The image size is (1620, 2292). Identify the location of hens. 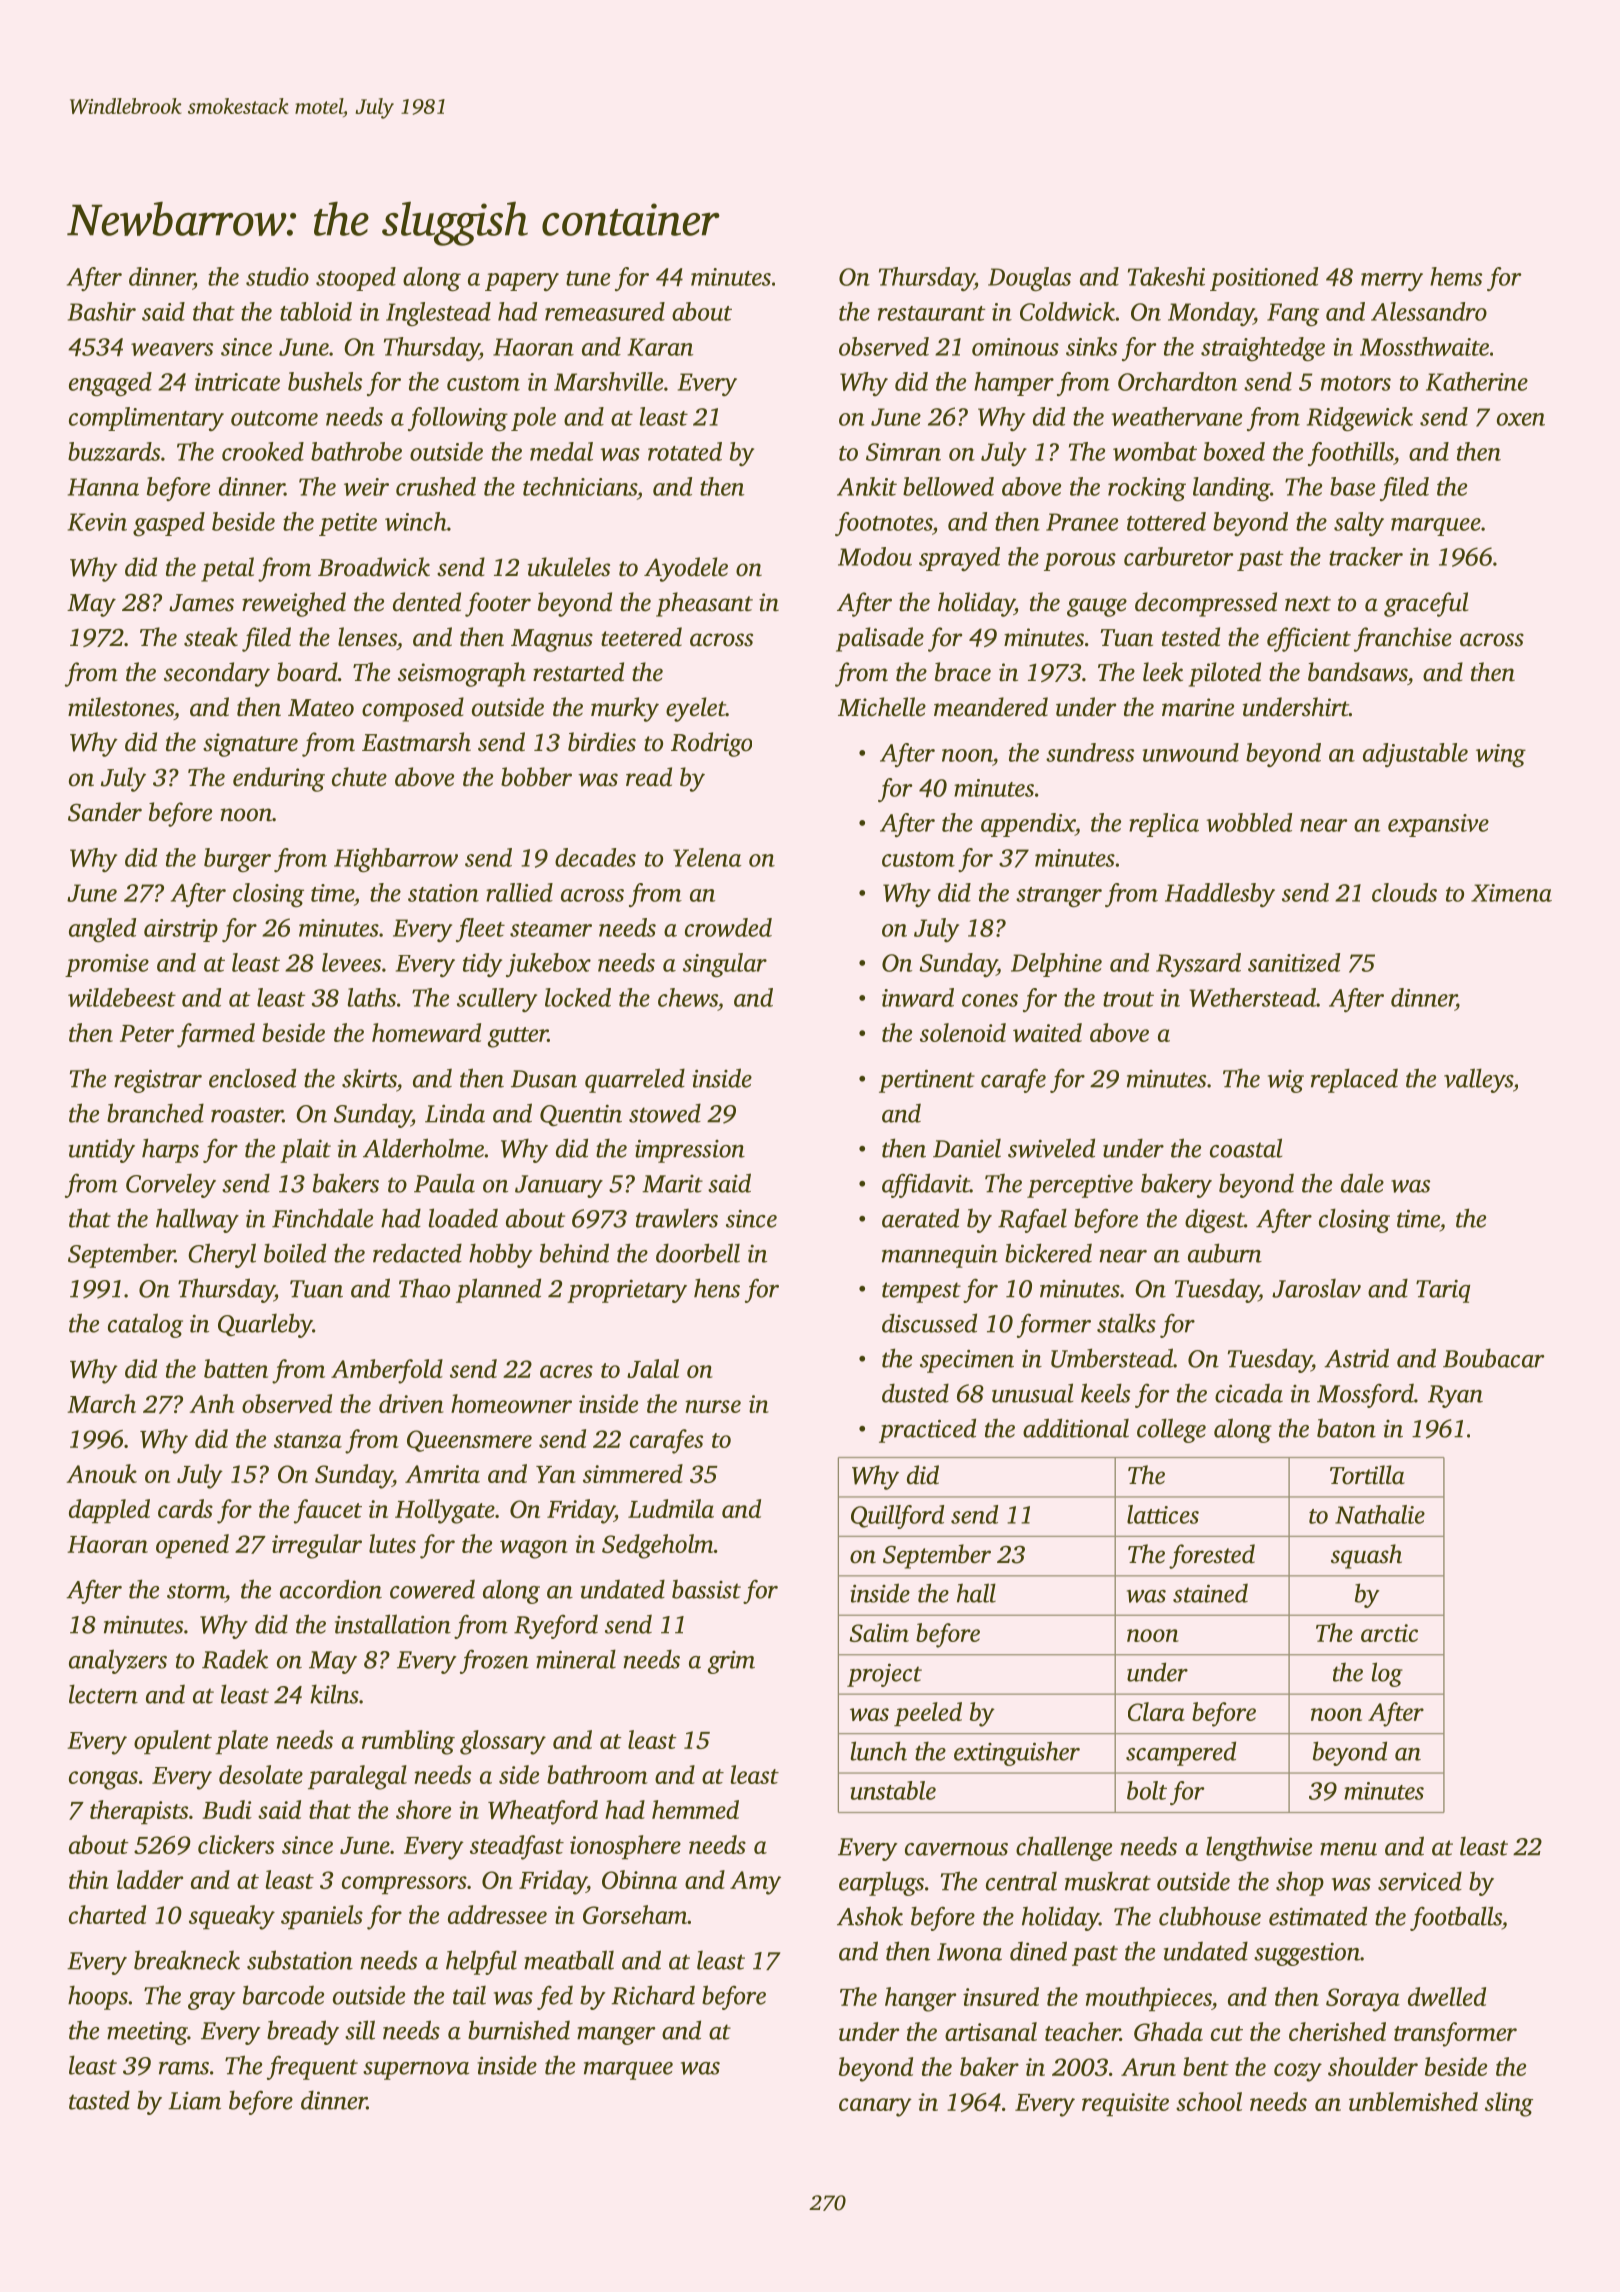
(717, 1288).
